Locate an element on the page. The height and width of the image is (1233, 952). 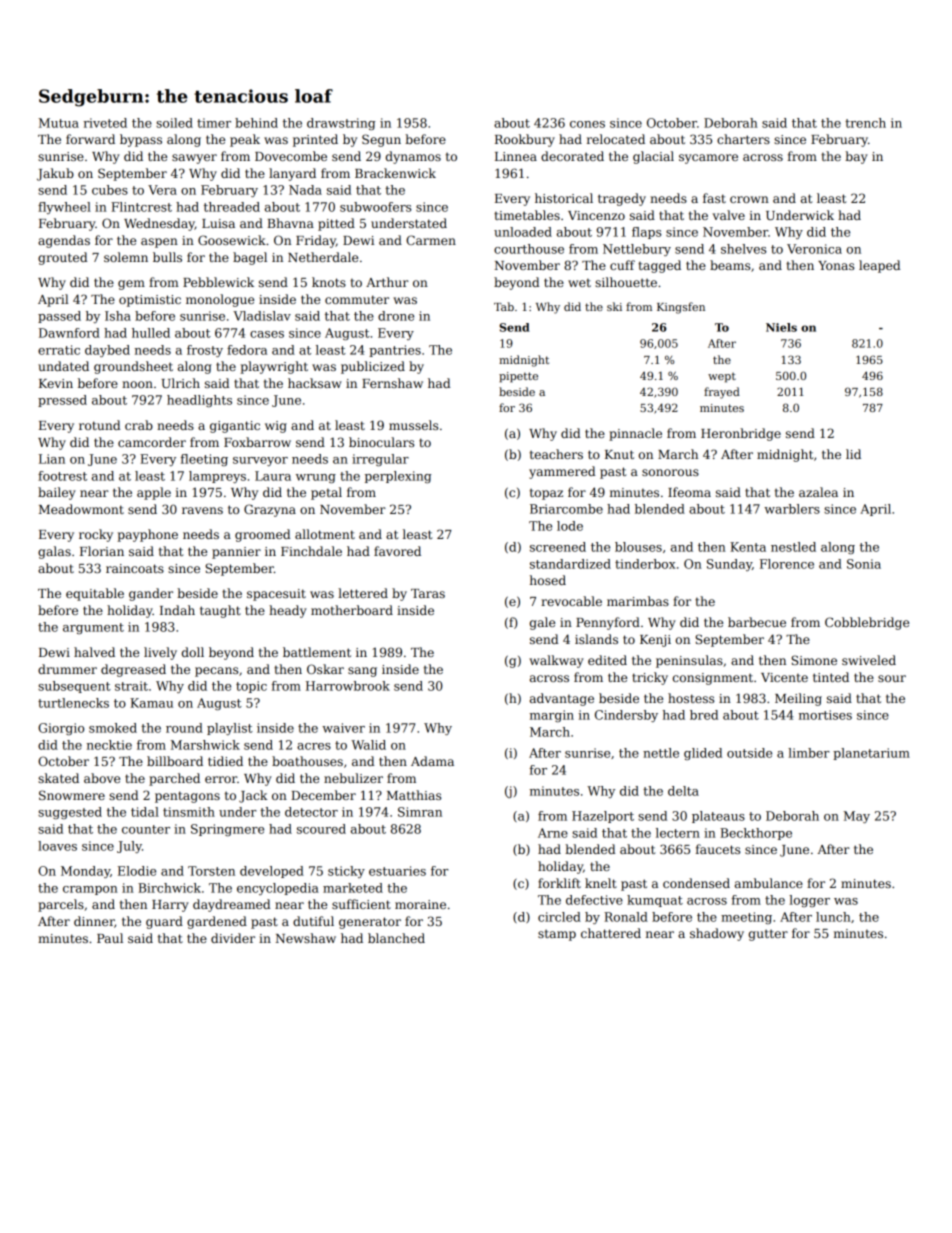
wet is located at coordinates (579, 282).
